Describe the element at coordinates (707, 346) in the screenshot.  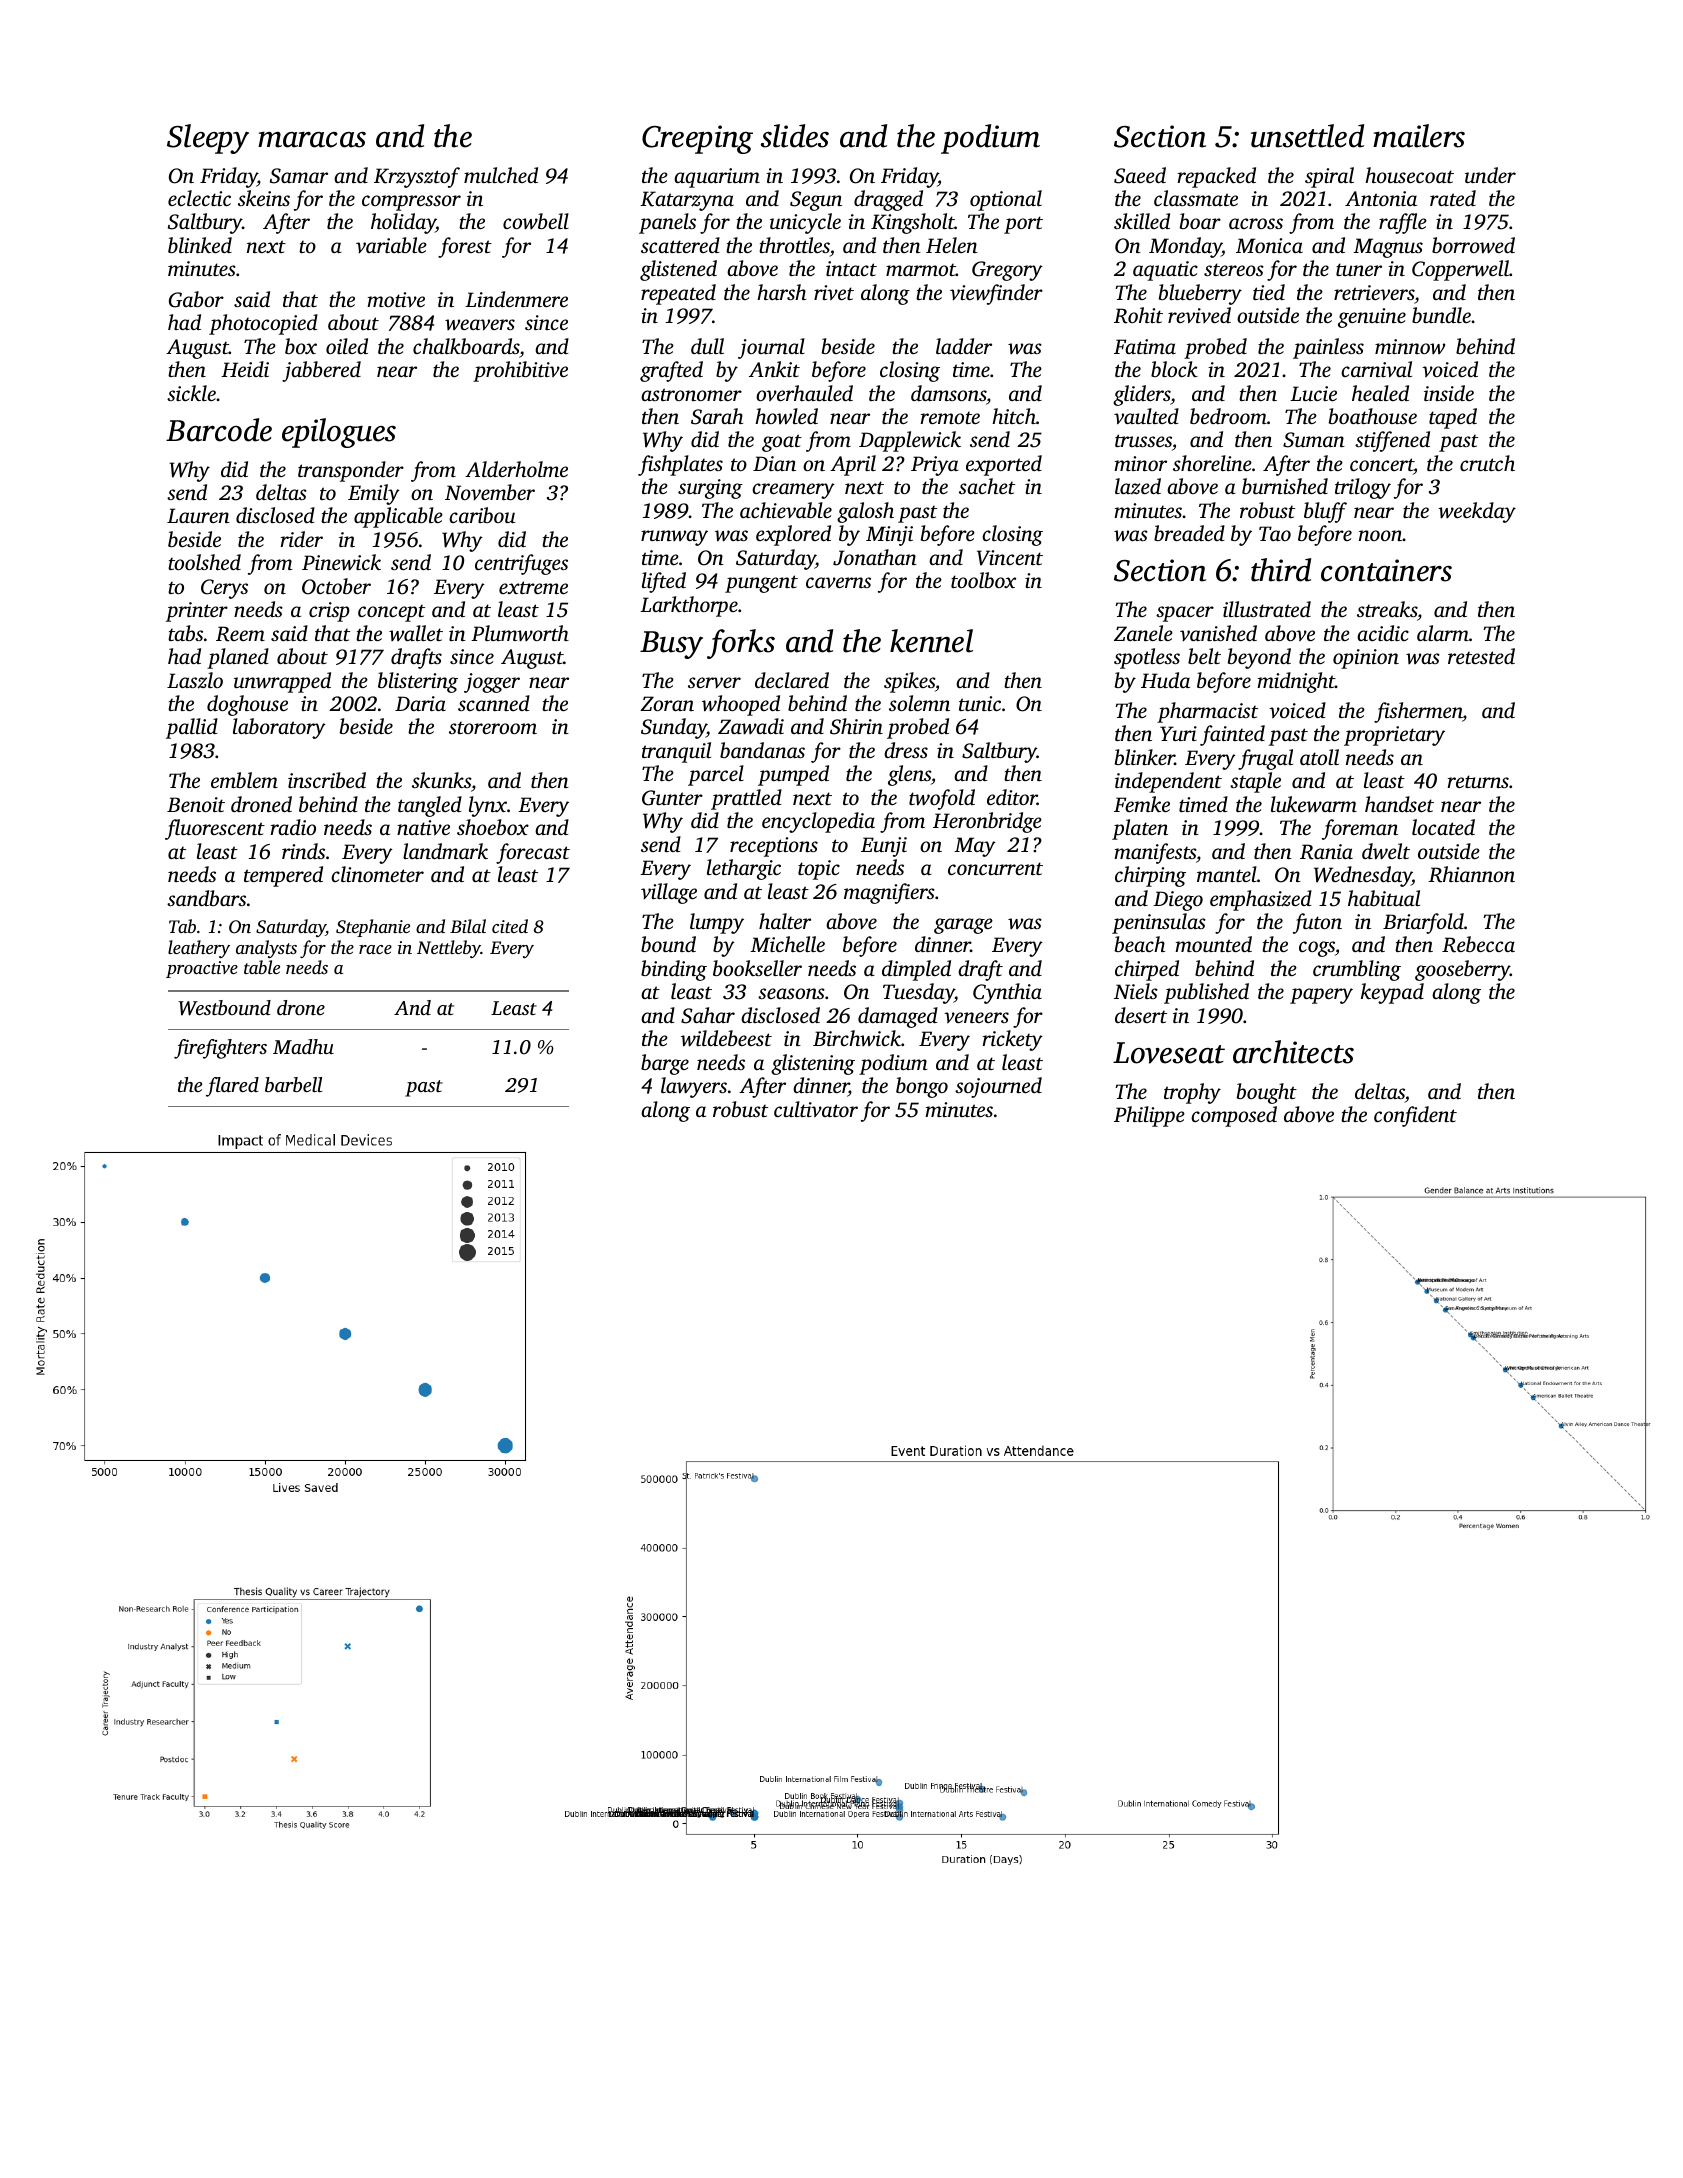
I see `dull` at that location.
